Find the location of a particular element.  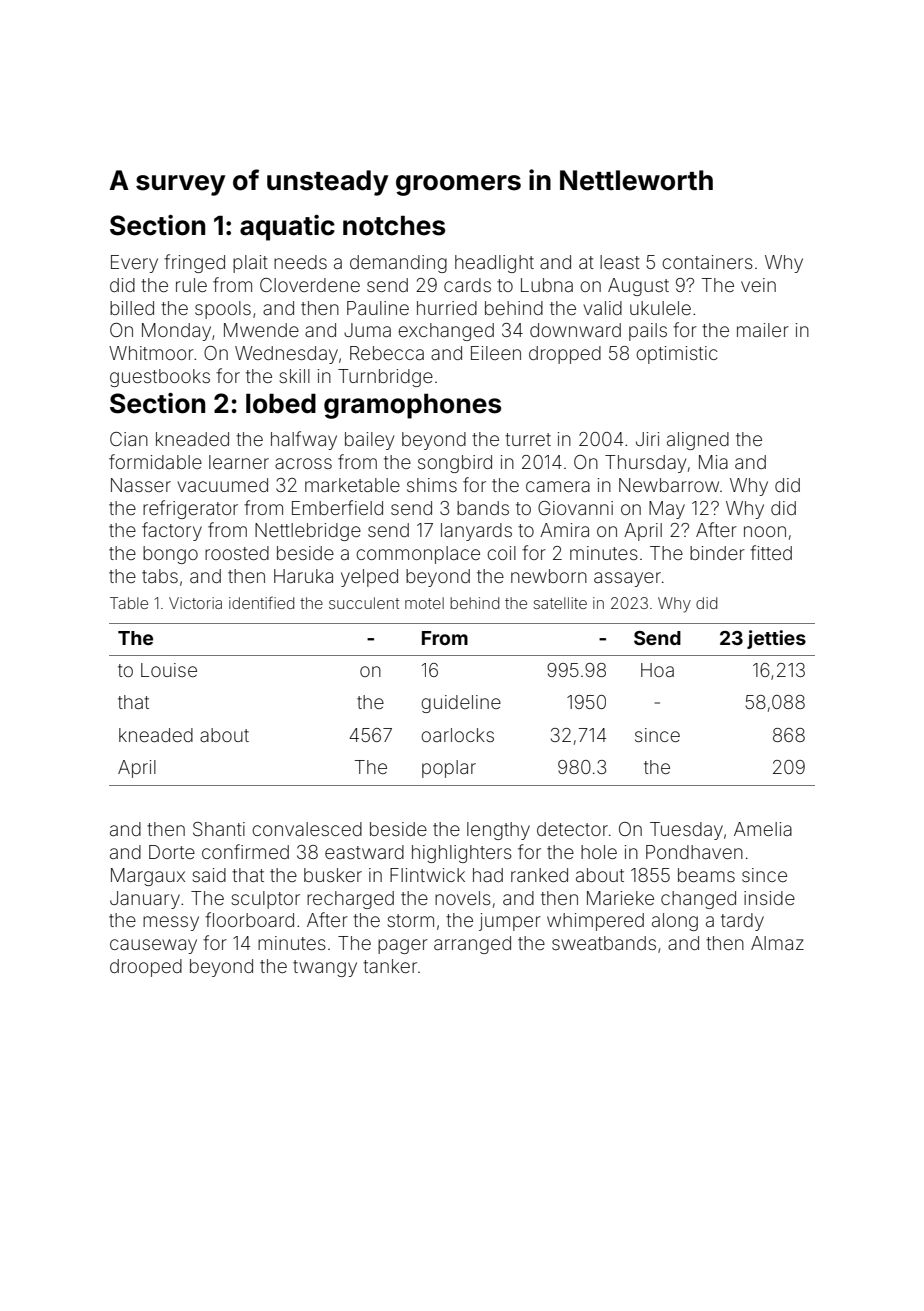

Eileen is located at coordinates (496, 353).
